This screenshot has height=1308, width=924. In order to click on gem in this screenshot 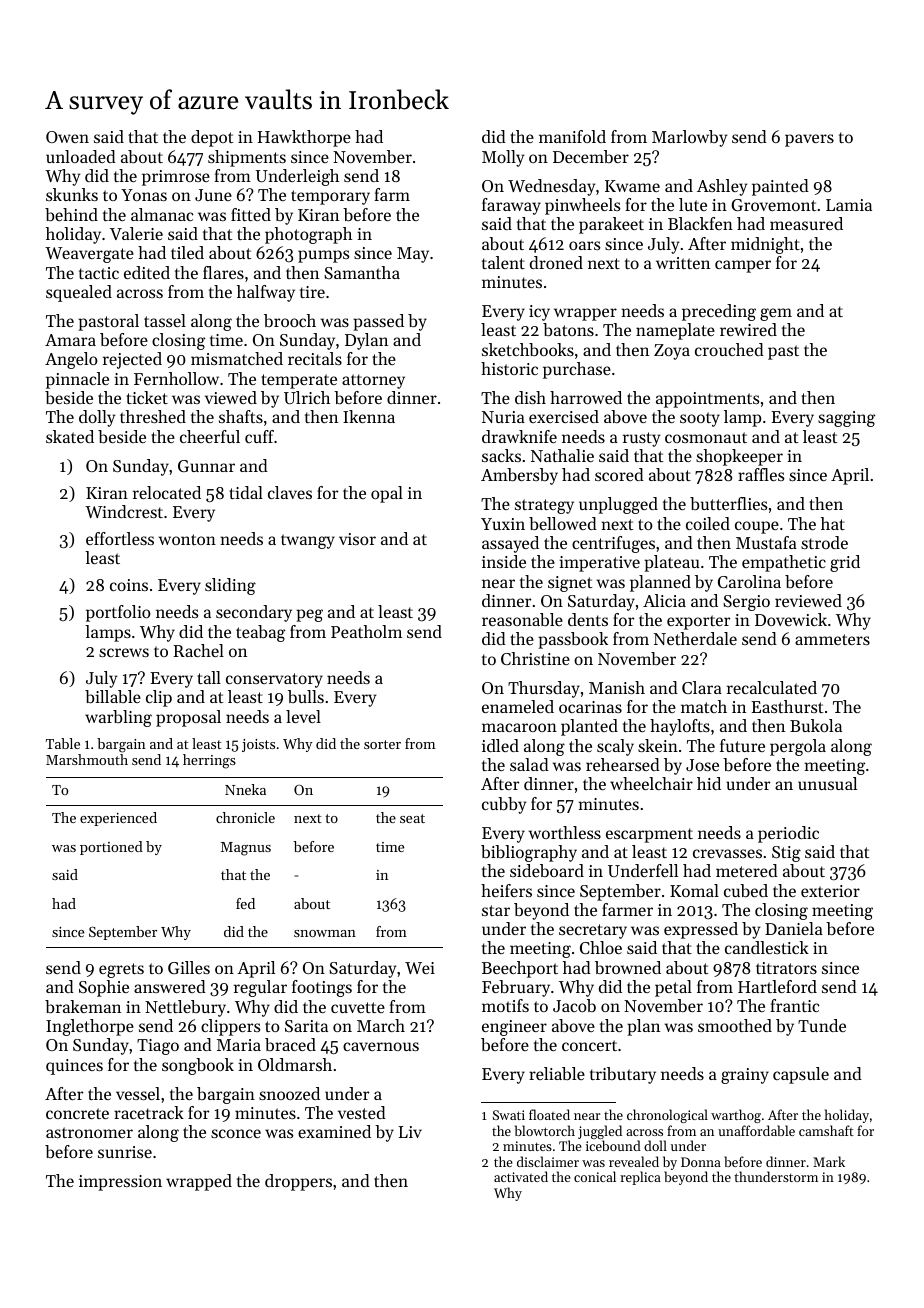, I will do `click(776, 314)`.
